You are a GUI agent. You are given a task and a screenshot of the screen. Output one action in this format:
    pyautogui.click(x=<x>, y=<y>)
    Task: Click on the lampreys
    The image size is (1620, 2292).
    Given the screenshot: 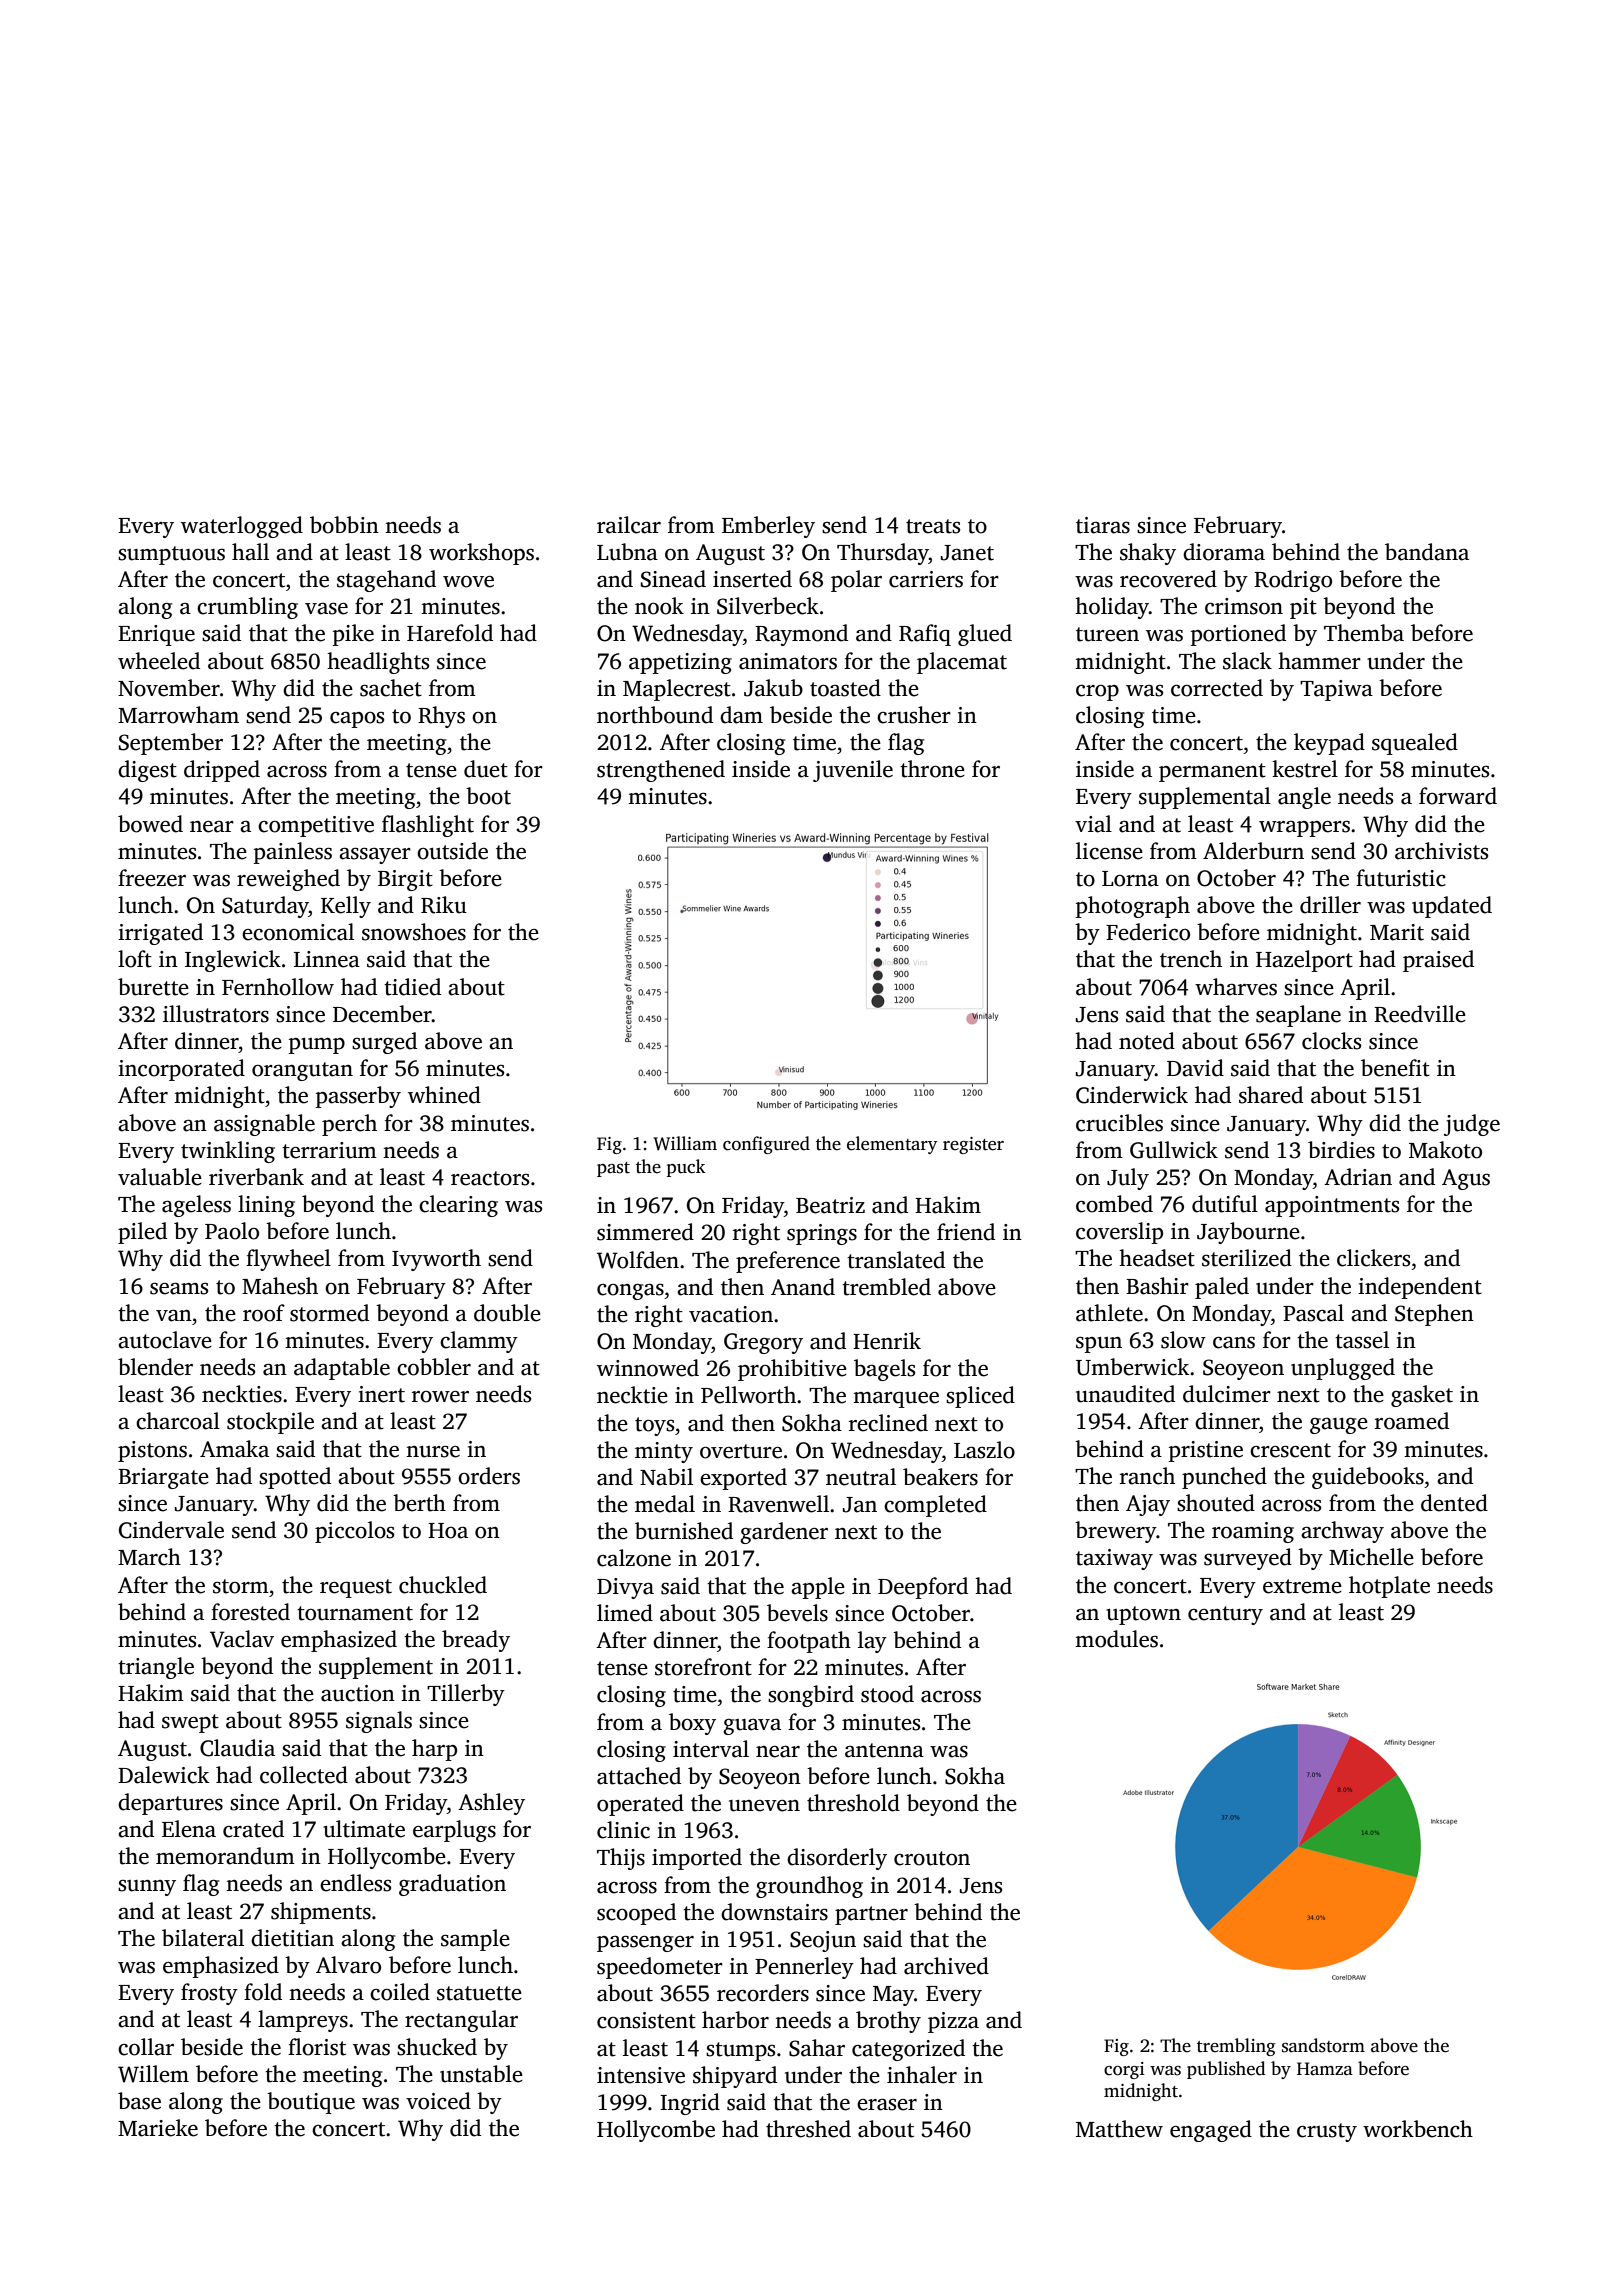 What is the action you would take?
    pyautogui.click(x=303, y=2021)
